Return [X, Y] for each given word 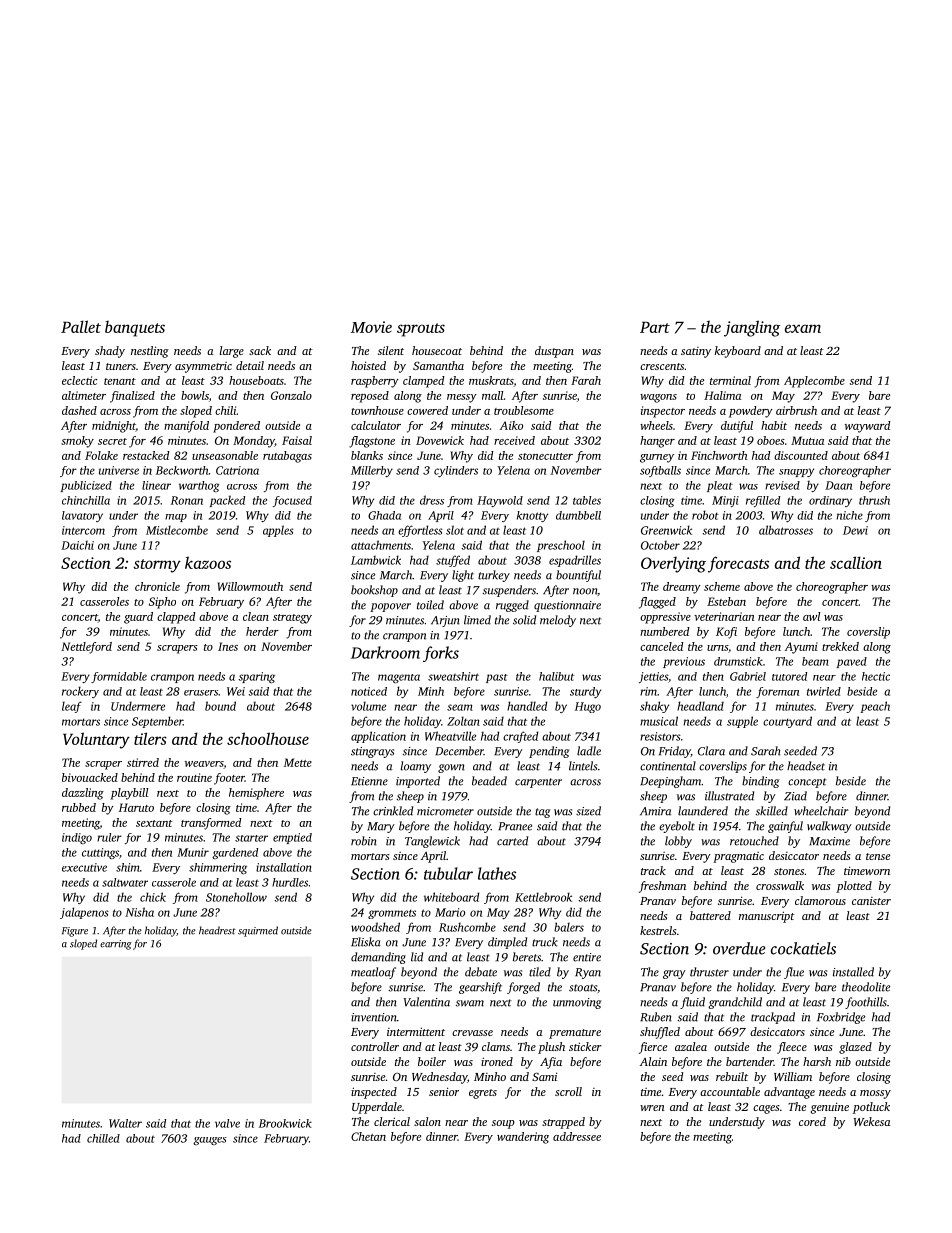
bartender [750, 1061]
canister [871, 901]
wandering [523, 1138]
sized [588, 811]
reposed [370, 397]
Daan [838, 485]
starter [251, 838]
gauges [210, 1141]
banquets [135, 329]
